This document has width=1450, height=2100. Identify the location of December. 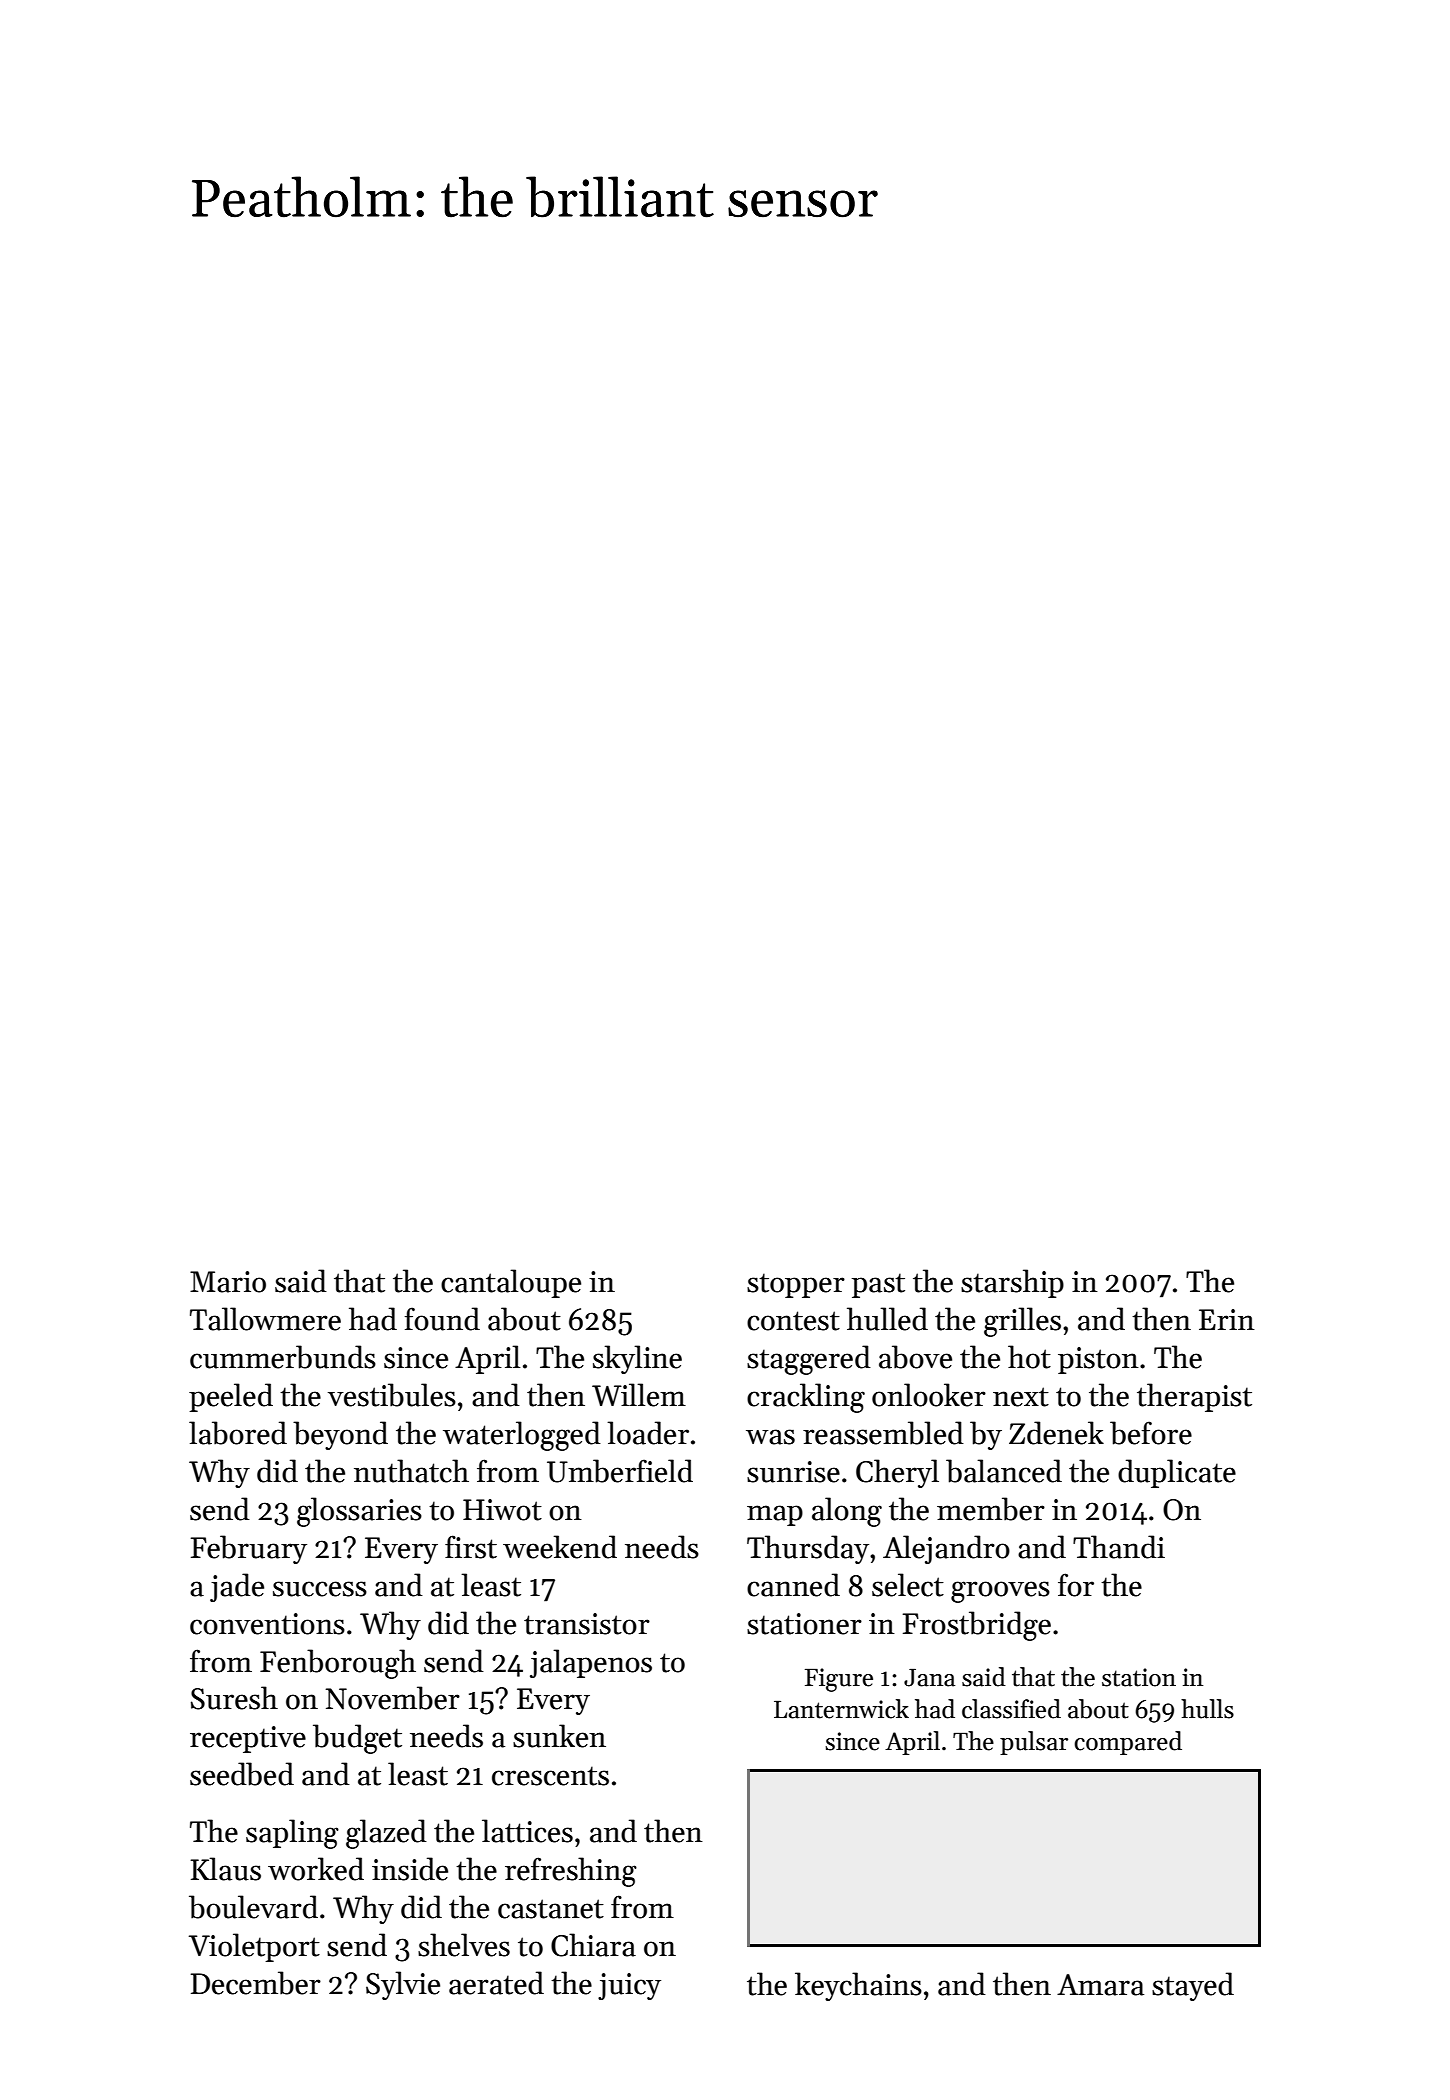
(256, 1983).
